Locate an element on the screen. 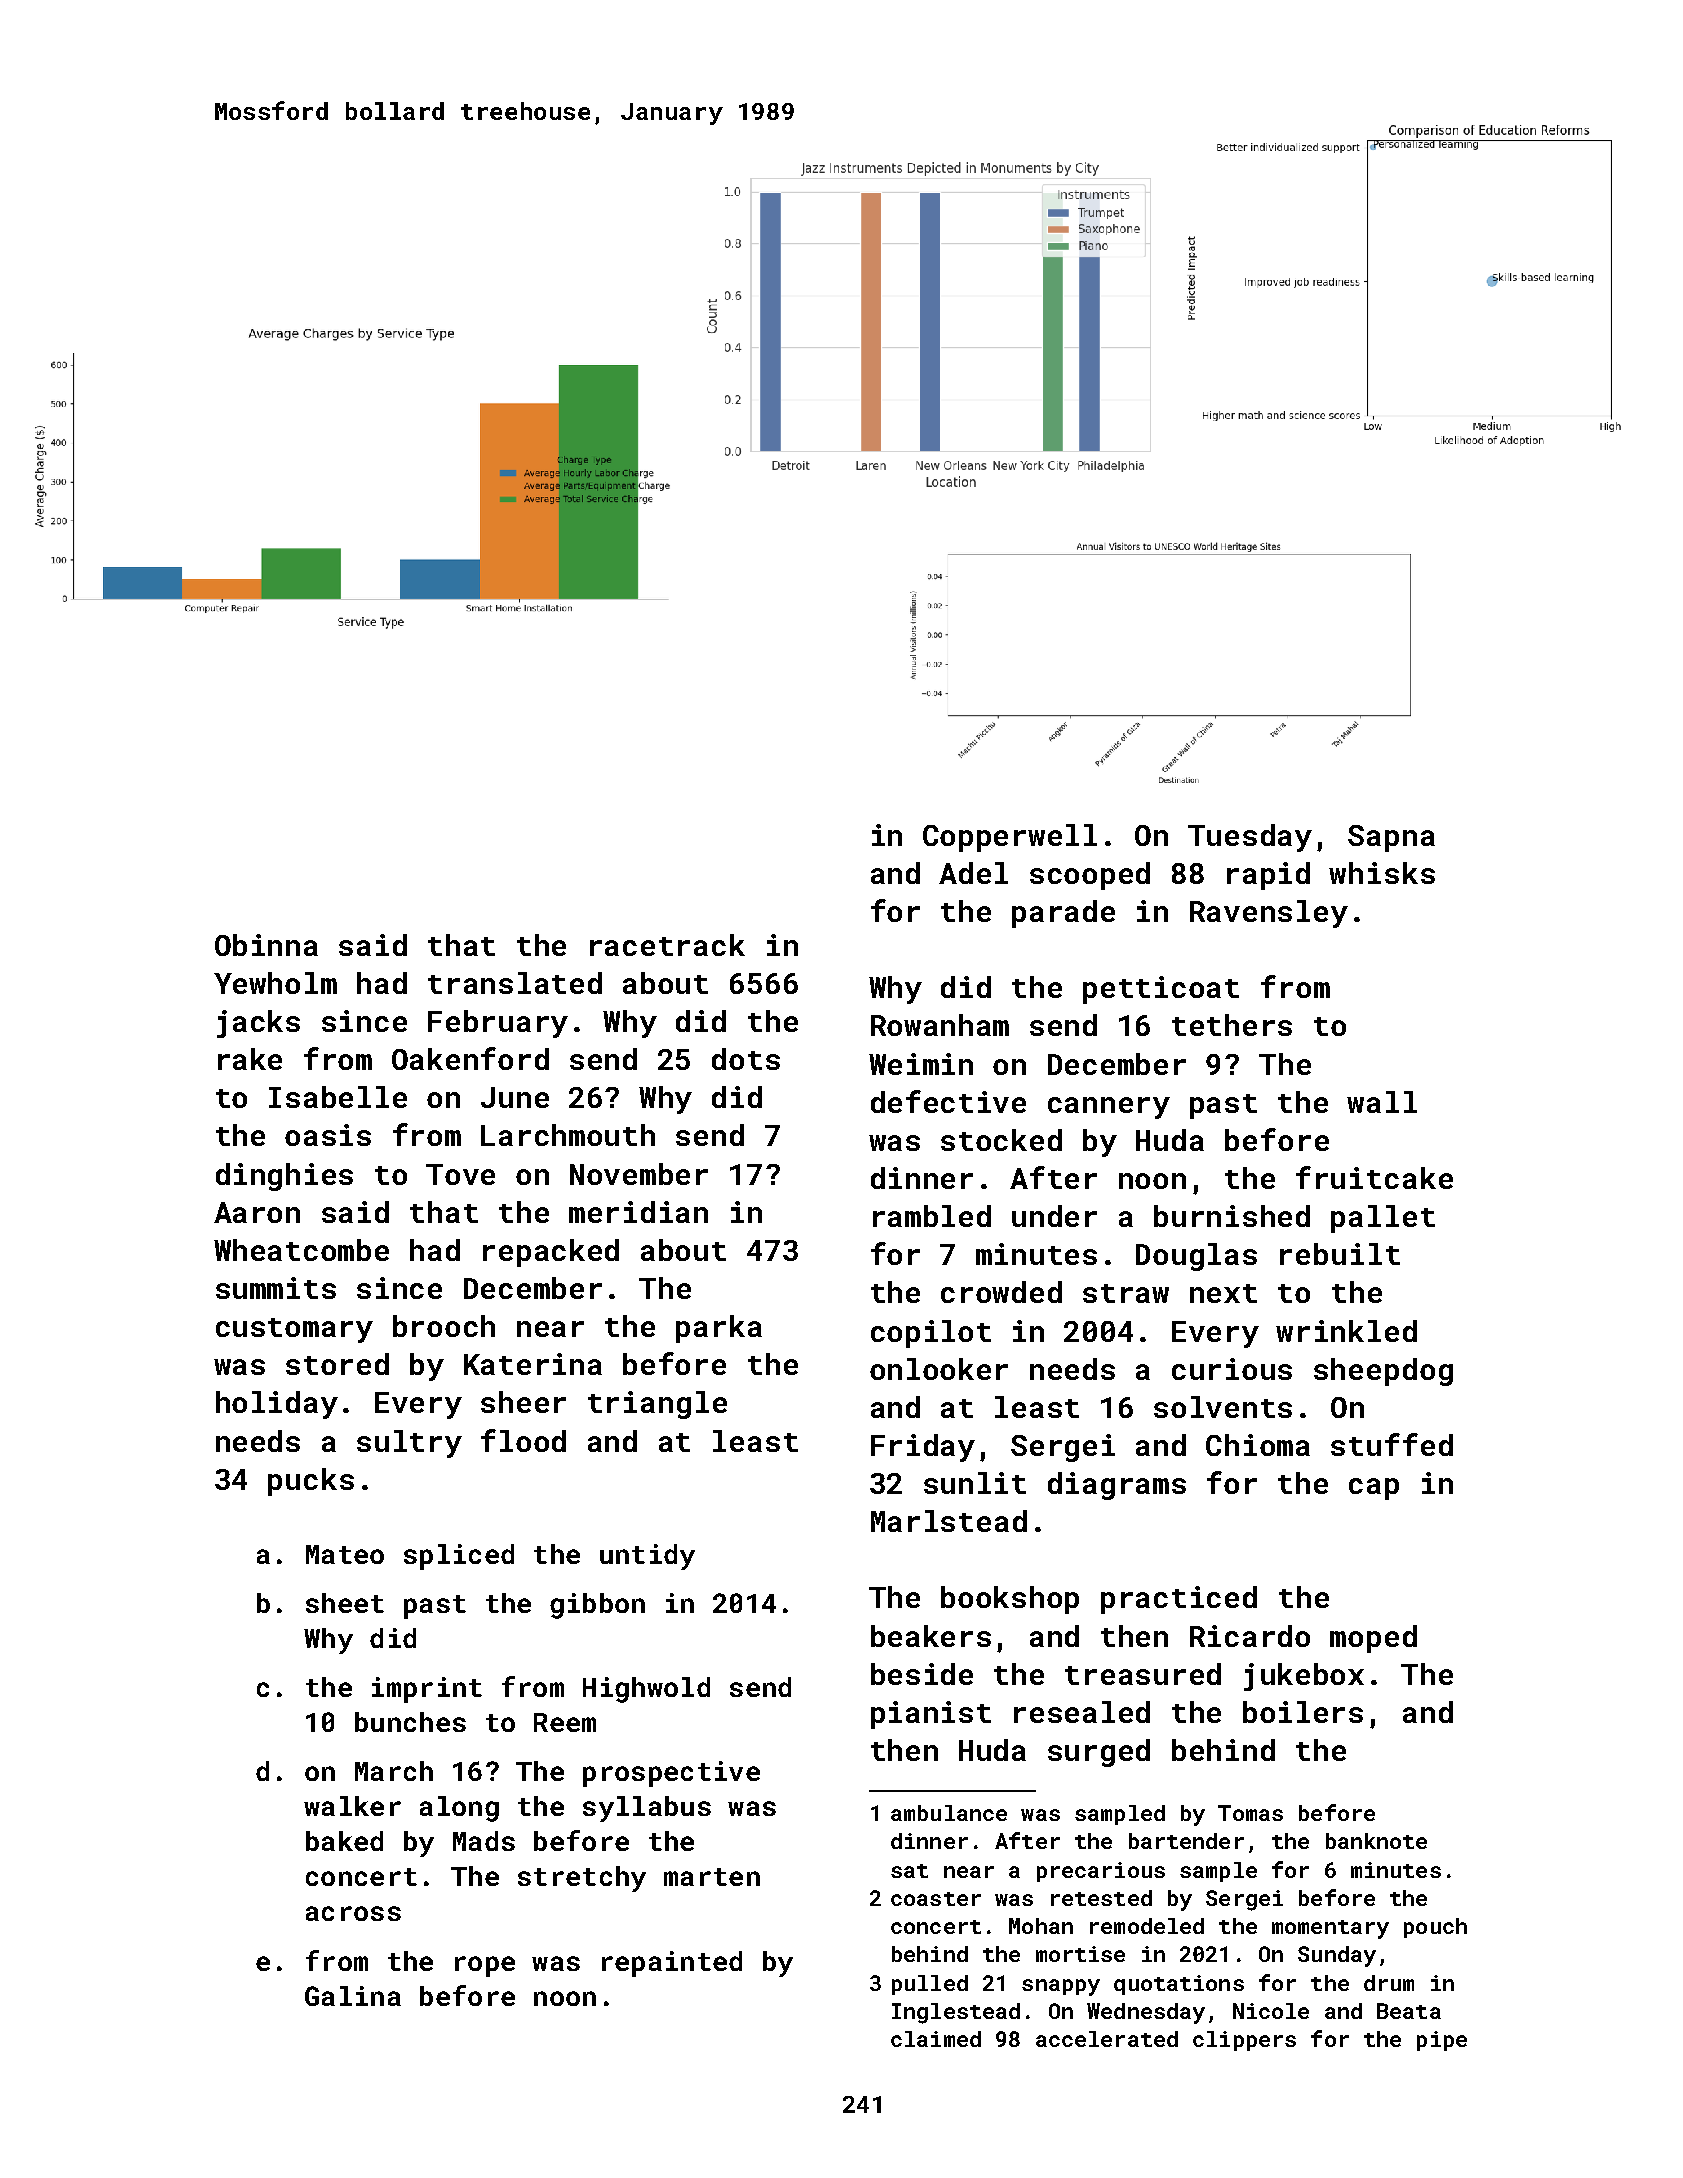 The image size is (1683, 2178). customary is located at coordinates (294, 1330).
